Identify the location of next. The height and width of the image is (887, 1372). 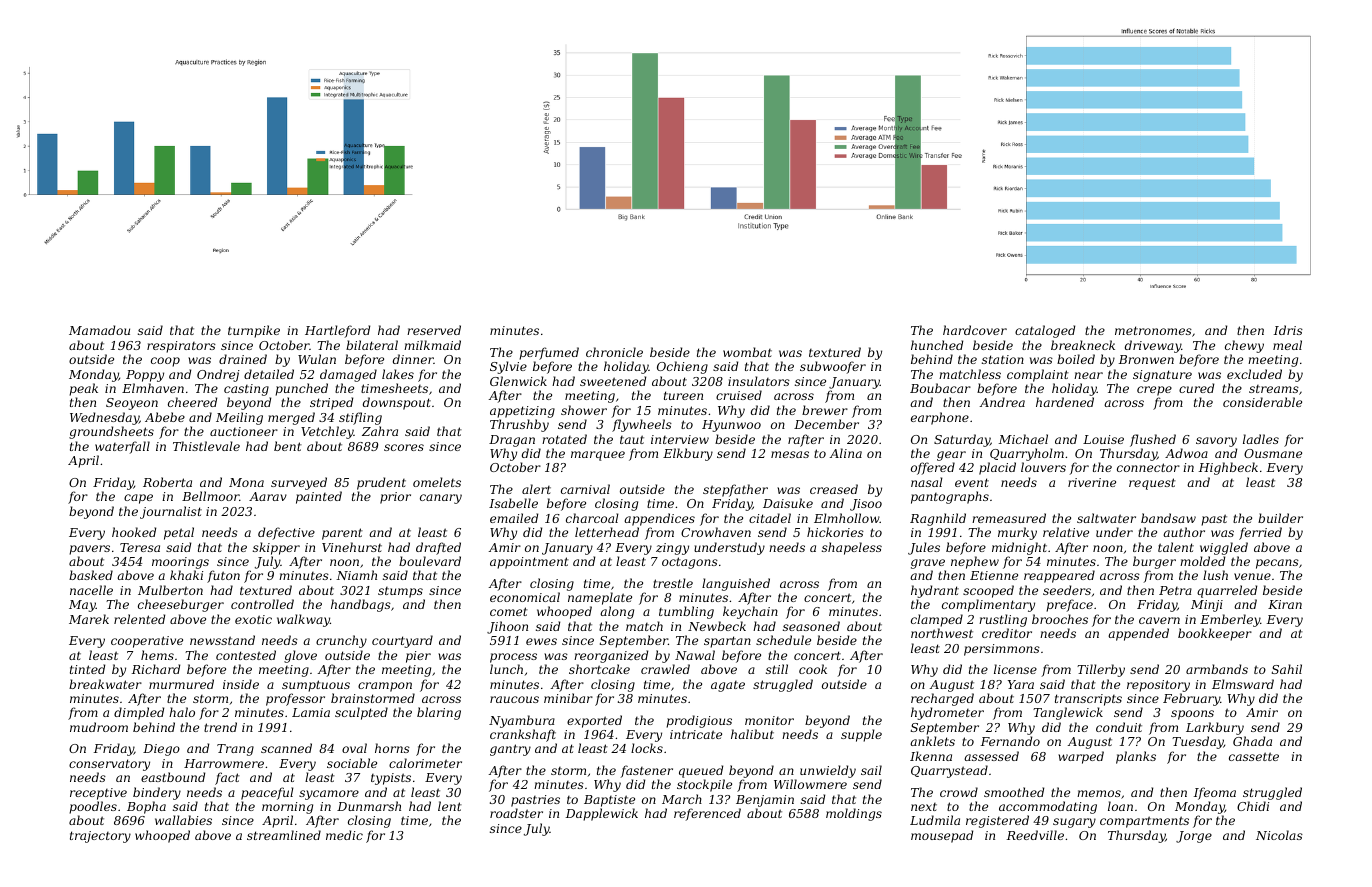
(924, 807).
